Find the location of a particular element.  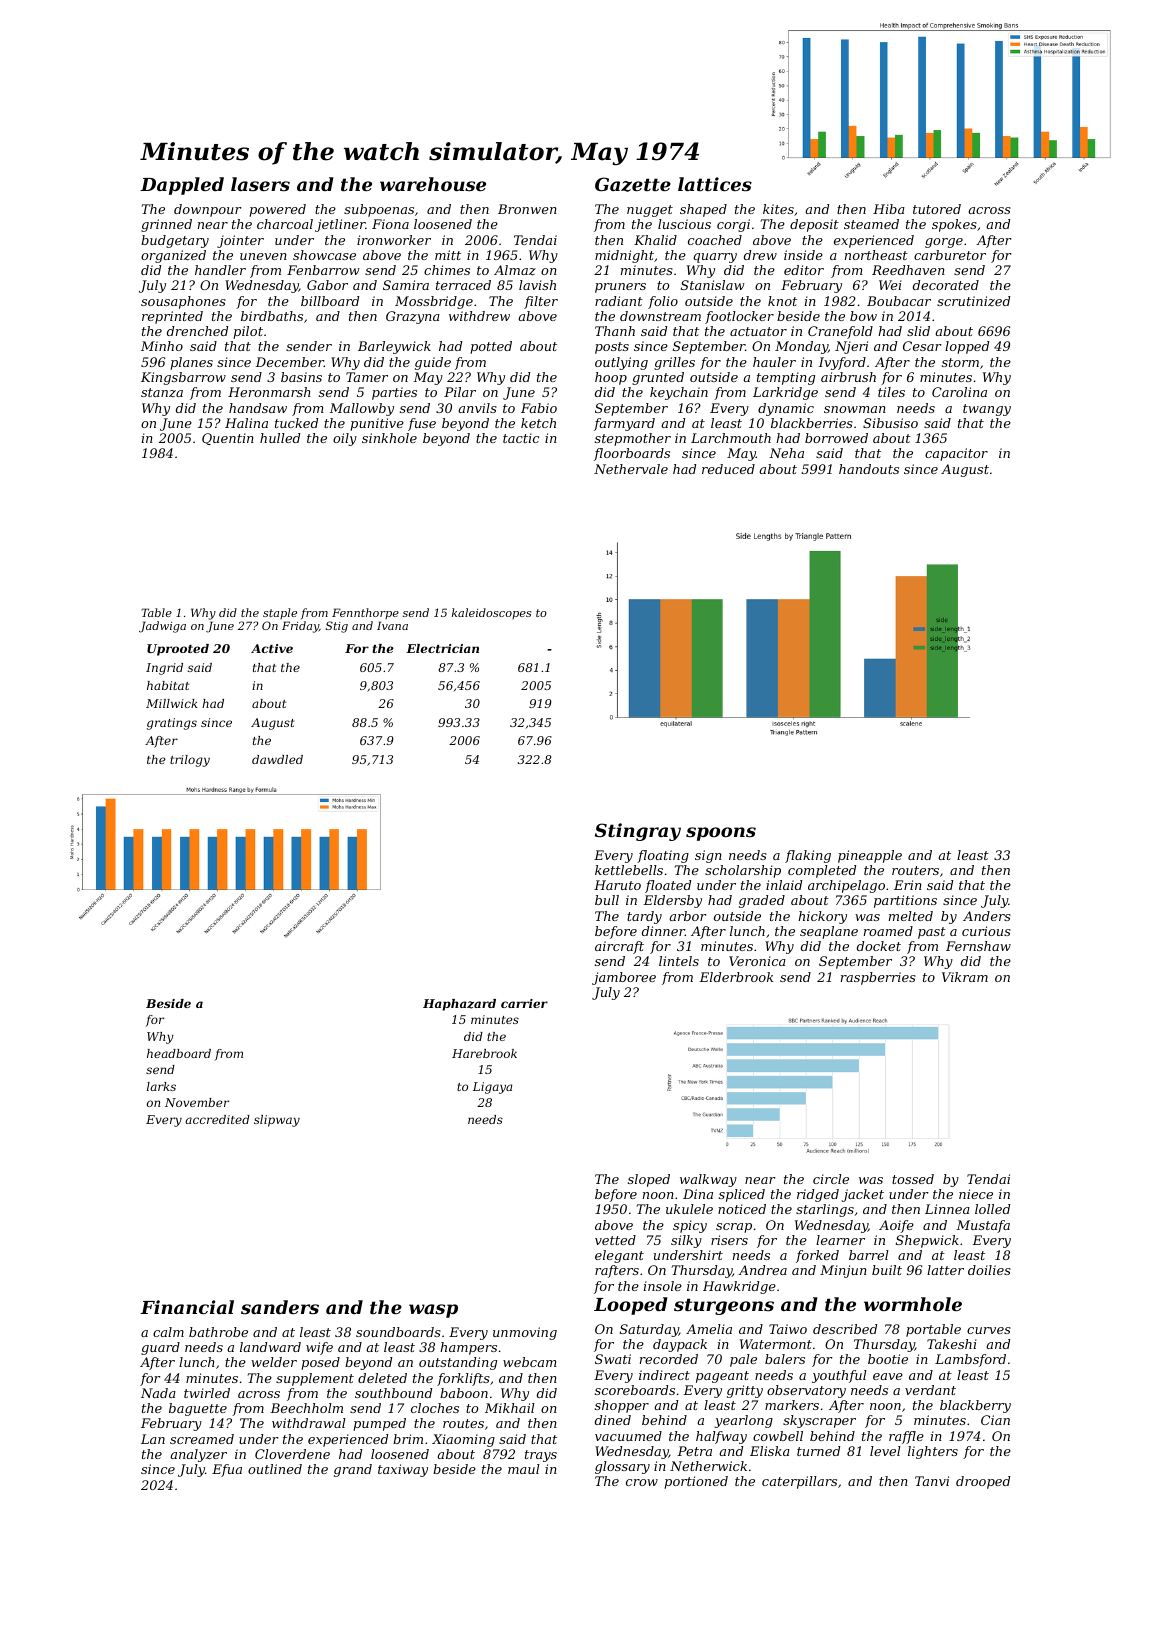

crow is located at coordinates (642, 1482).
